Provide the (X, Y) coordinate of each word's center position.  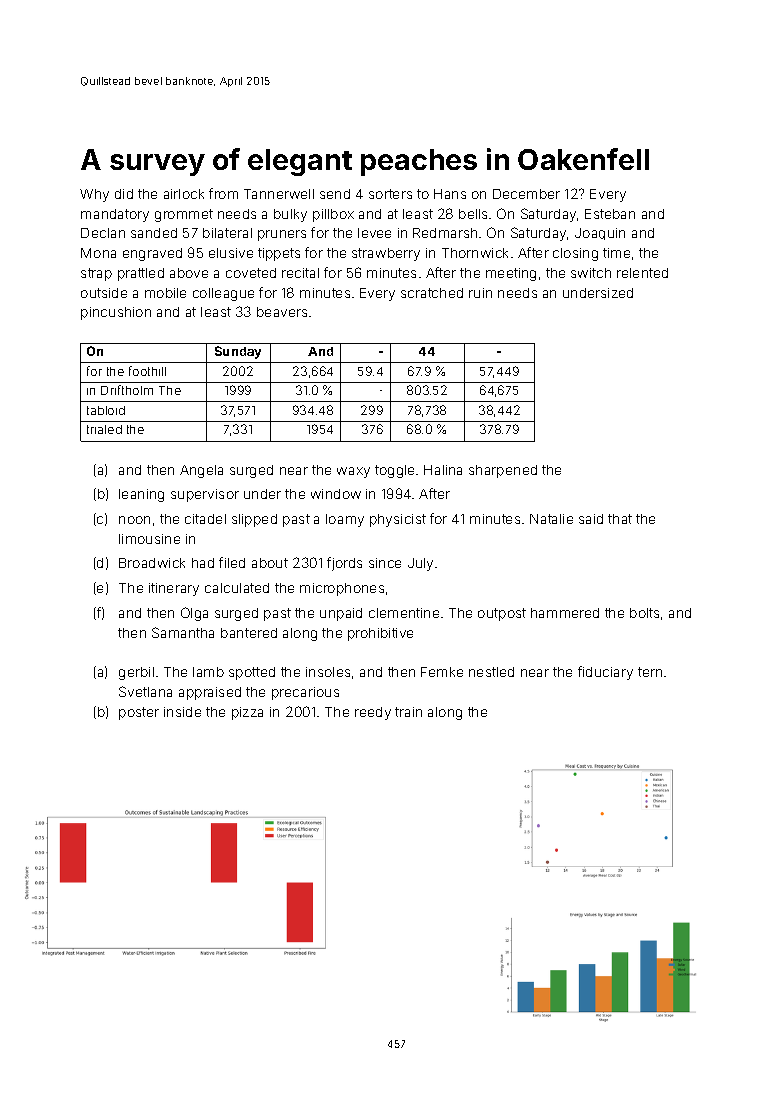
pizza (247, 713)
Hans (450, 194)
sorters (390, 194)
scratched (432, 293)
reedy (373, 713)
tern (650, 672)
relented (642, 273)
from (223, 193)
